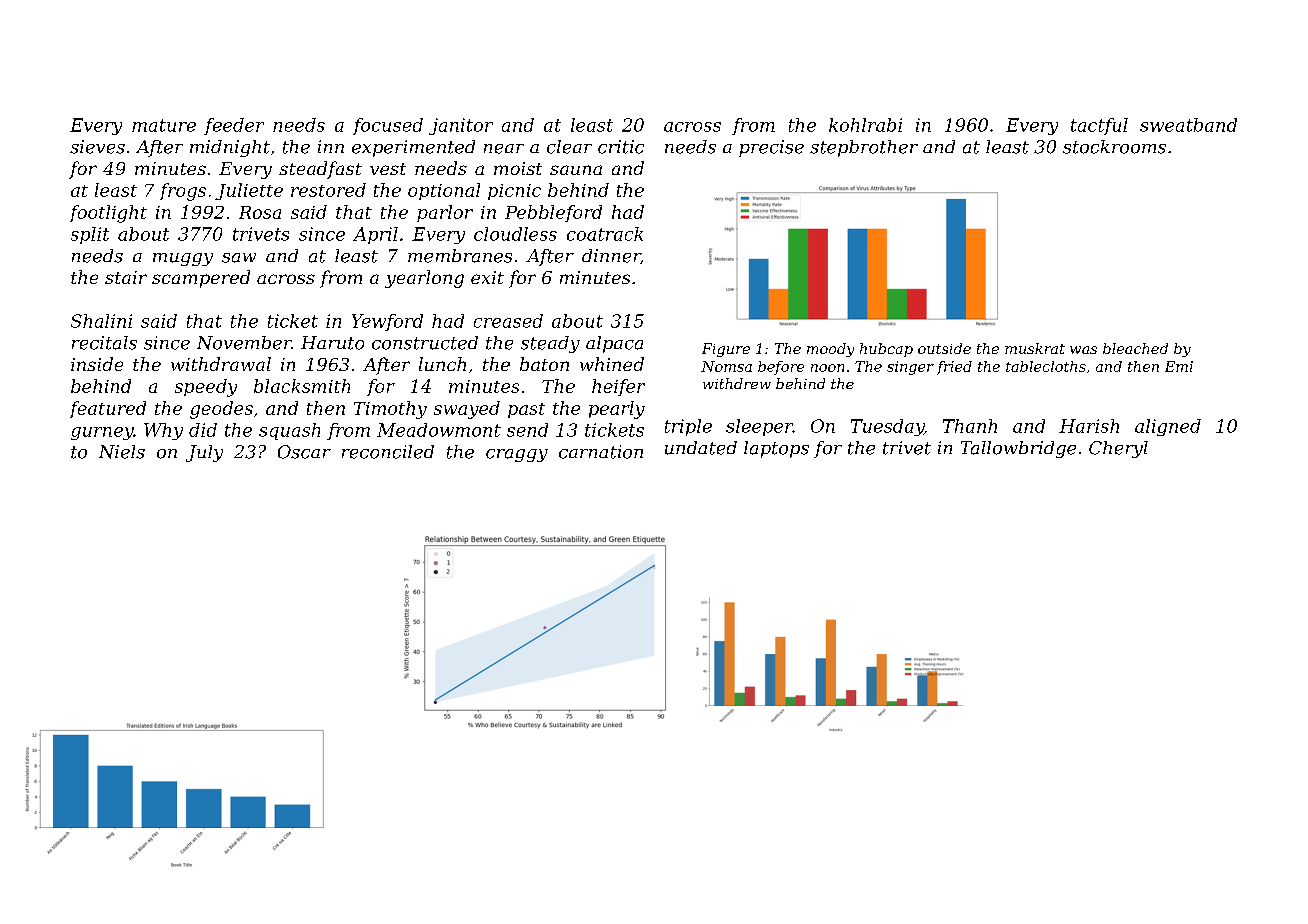  I want to click on saw, so click(239, 258).
